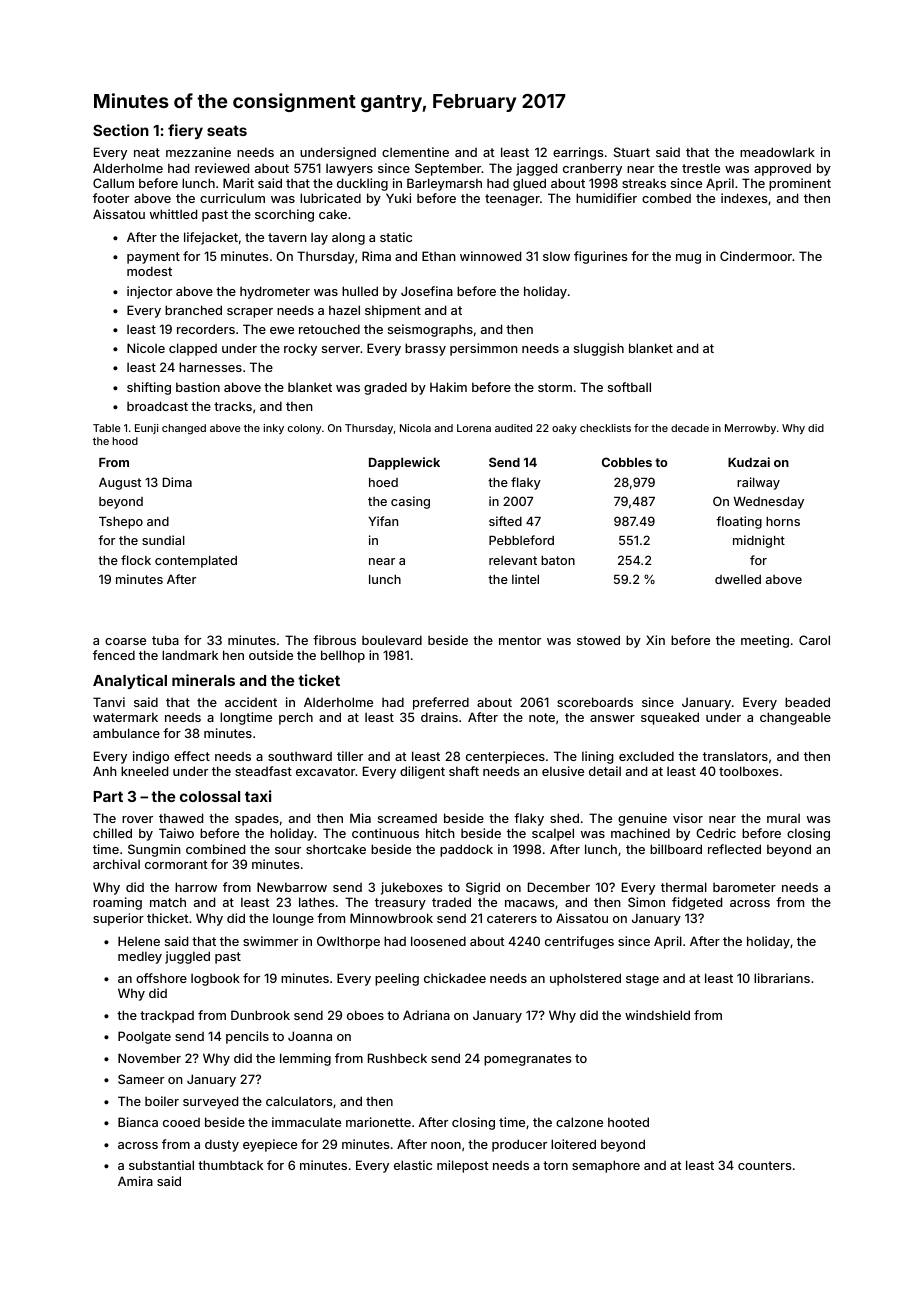 The image size is (924, 1308). What do you see at coordinates (657, 1015) in the screenshot?
I see `windshield` at bounding box center [657, 1015].
